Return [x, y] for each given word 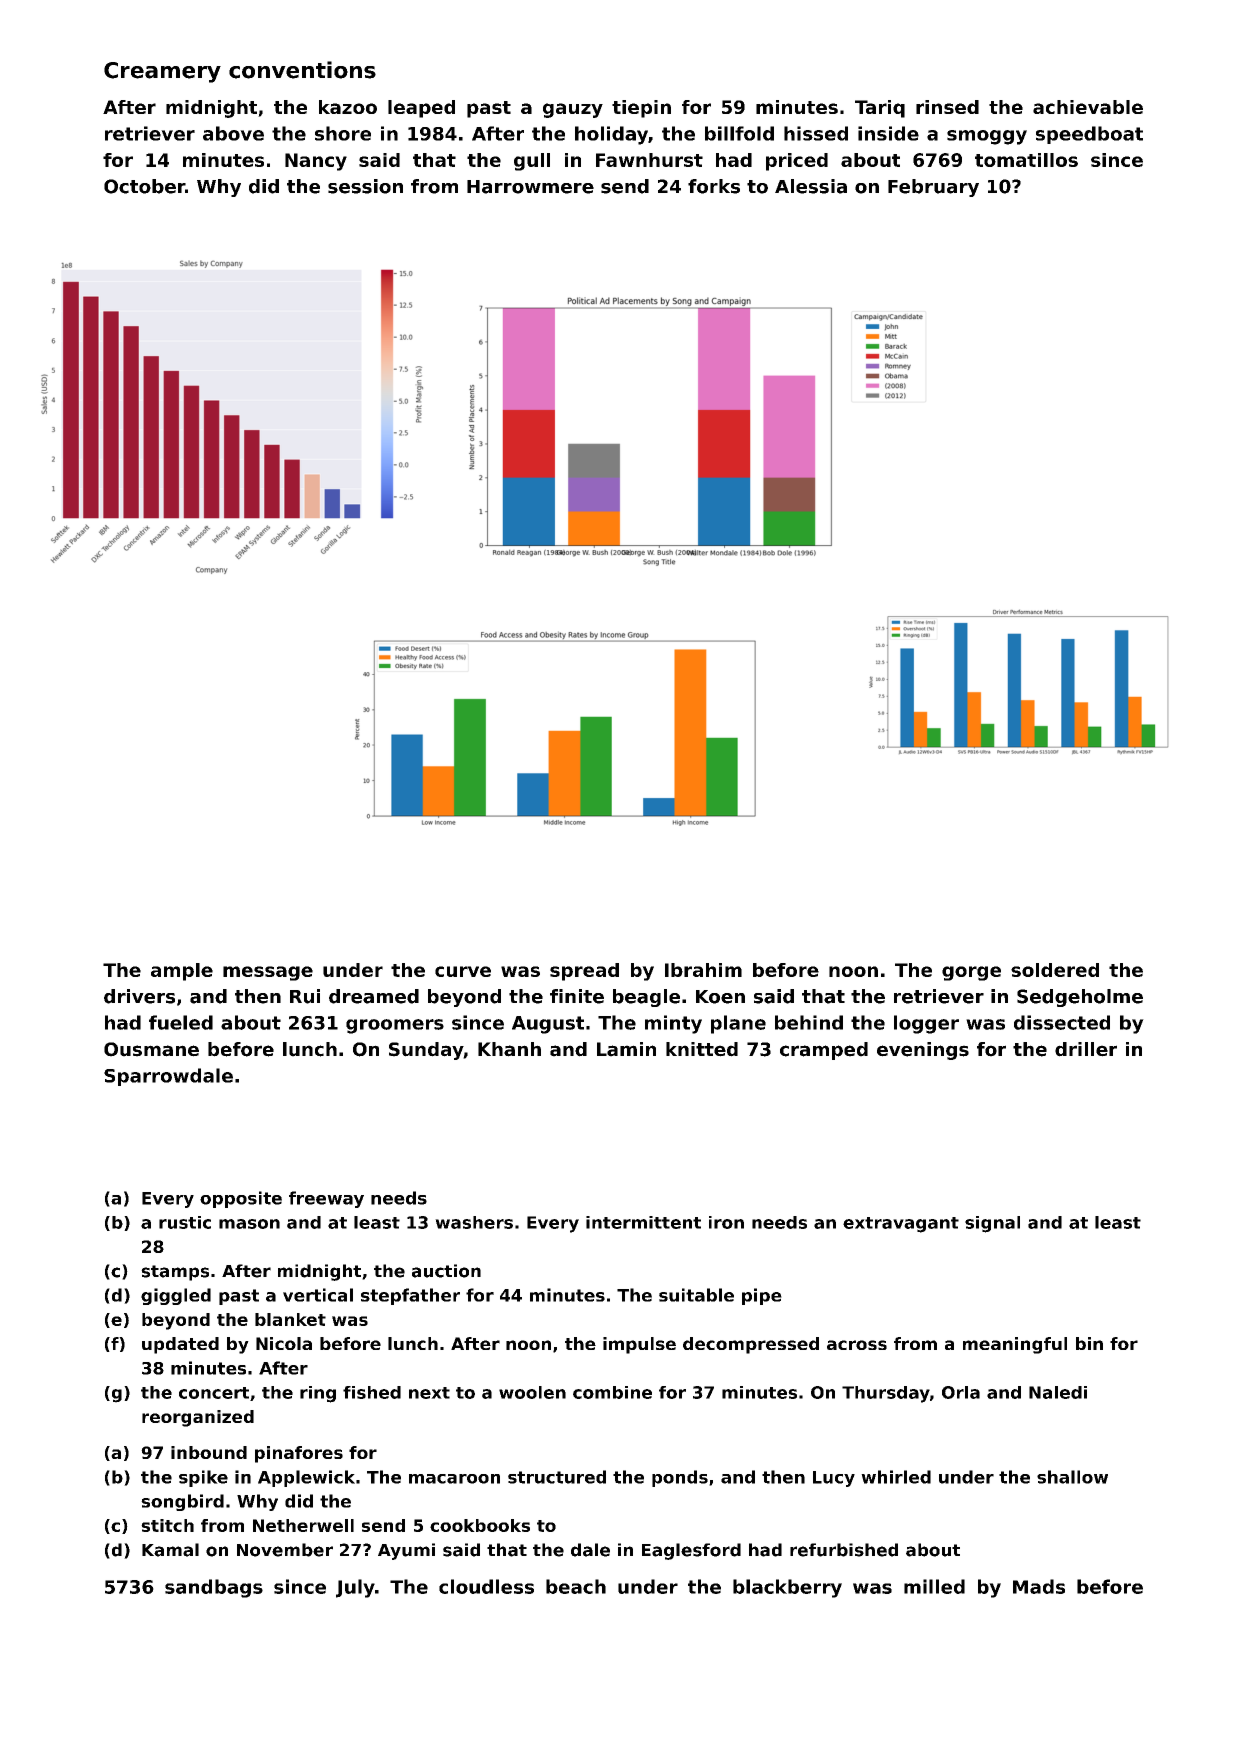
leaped [421, 109]
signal [992, 1224]
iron [726, 1222]
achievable [1088, 107]
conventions [302, 70]
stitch [167, 1525]
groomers [395, 1026]
